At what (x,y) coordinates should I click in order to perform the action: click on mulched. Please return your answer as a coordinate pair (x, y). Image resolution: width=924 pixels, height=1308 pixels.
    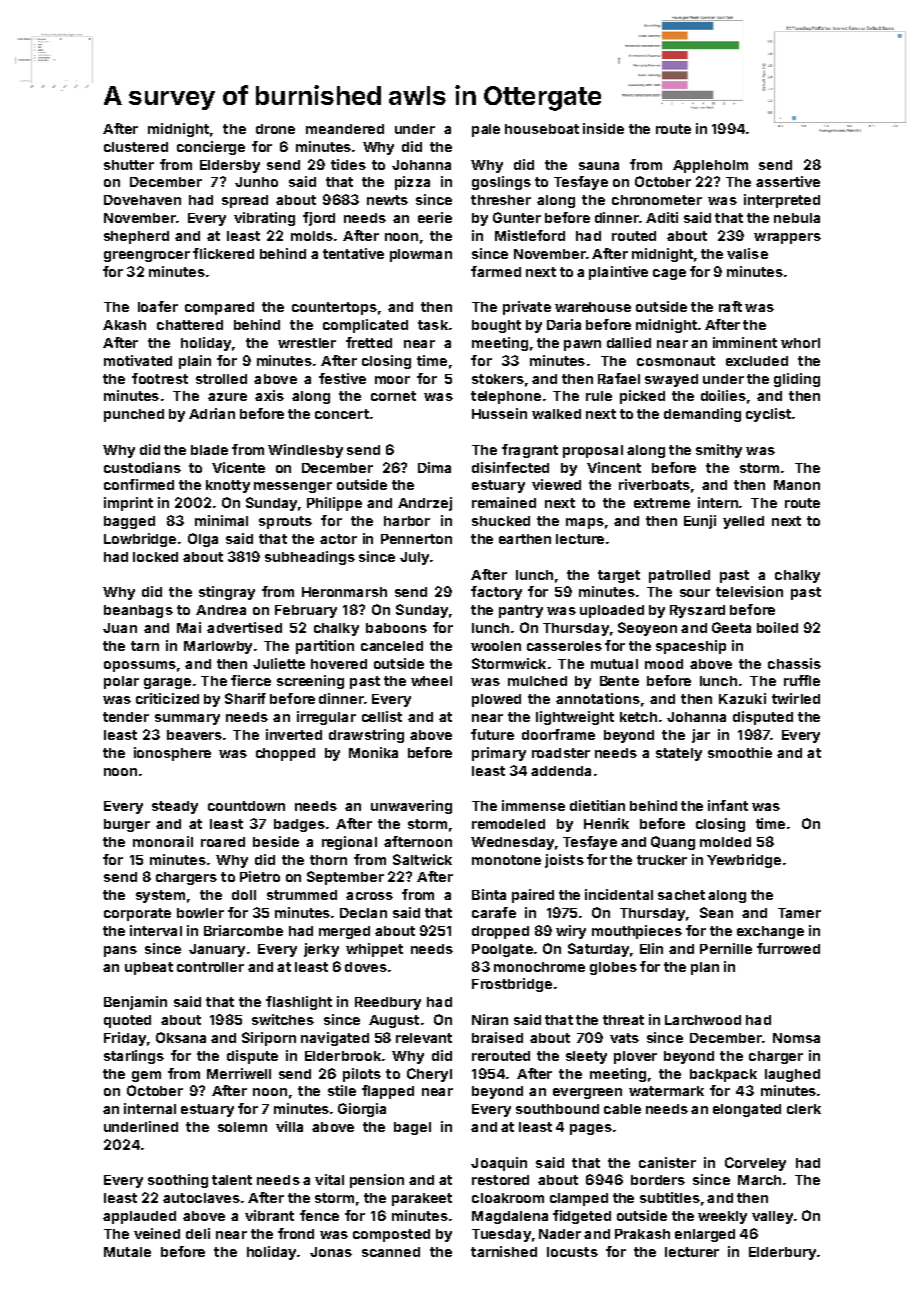
    Looking at the image, I should click on (537, 681).
